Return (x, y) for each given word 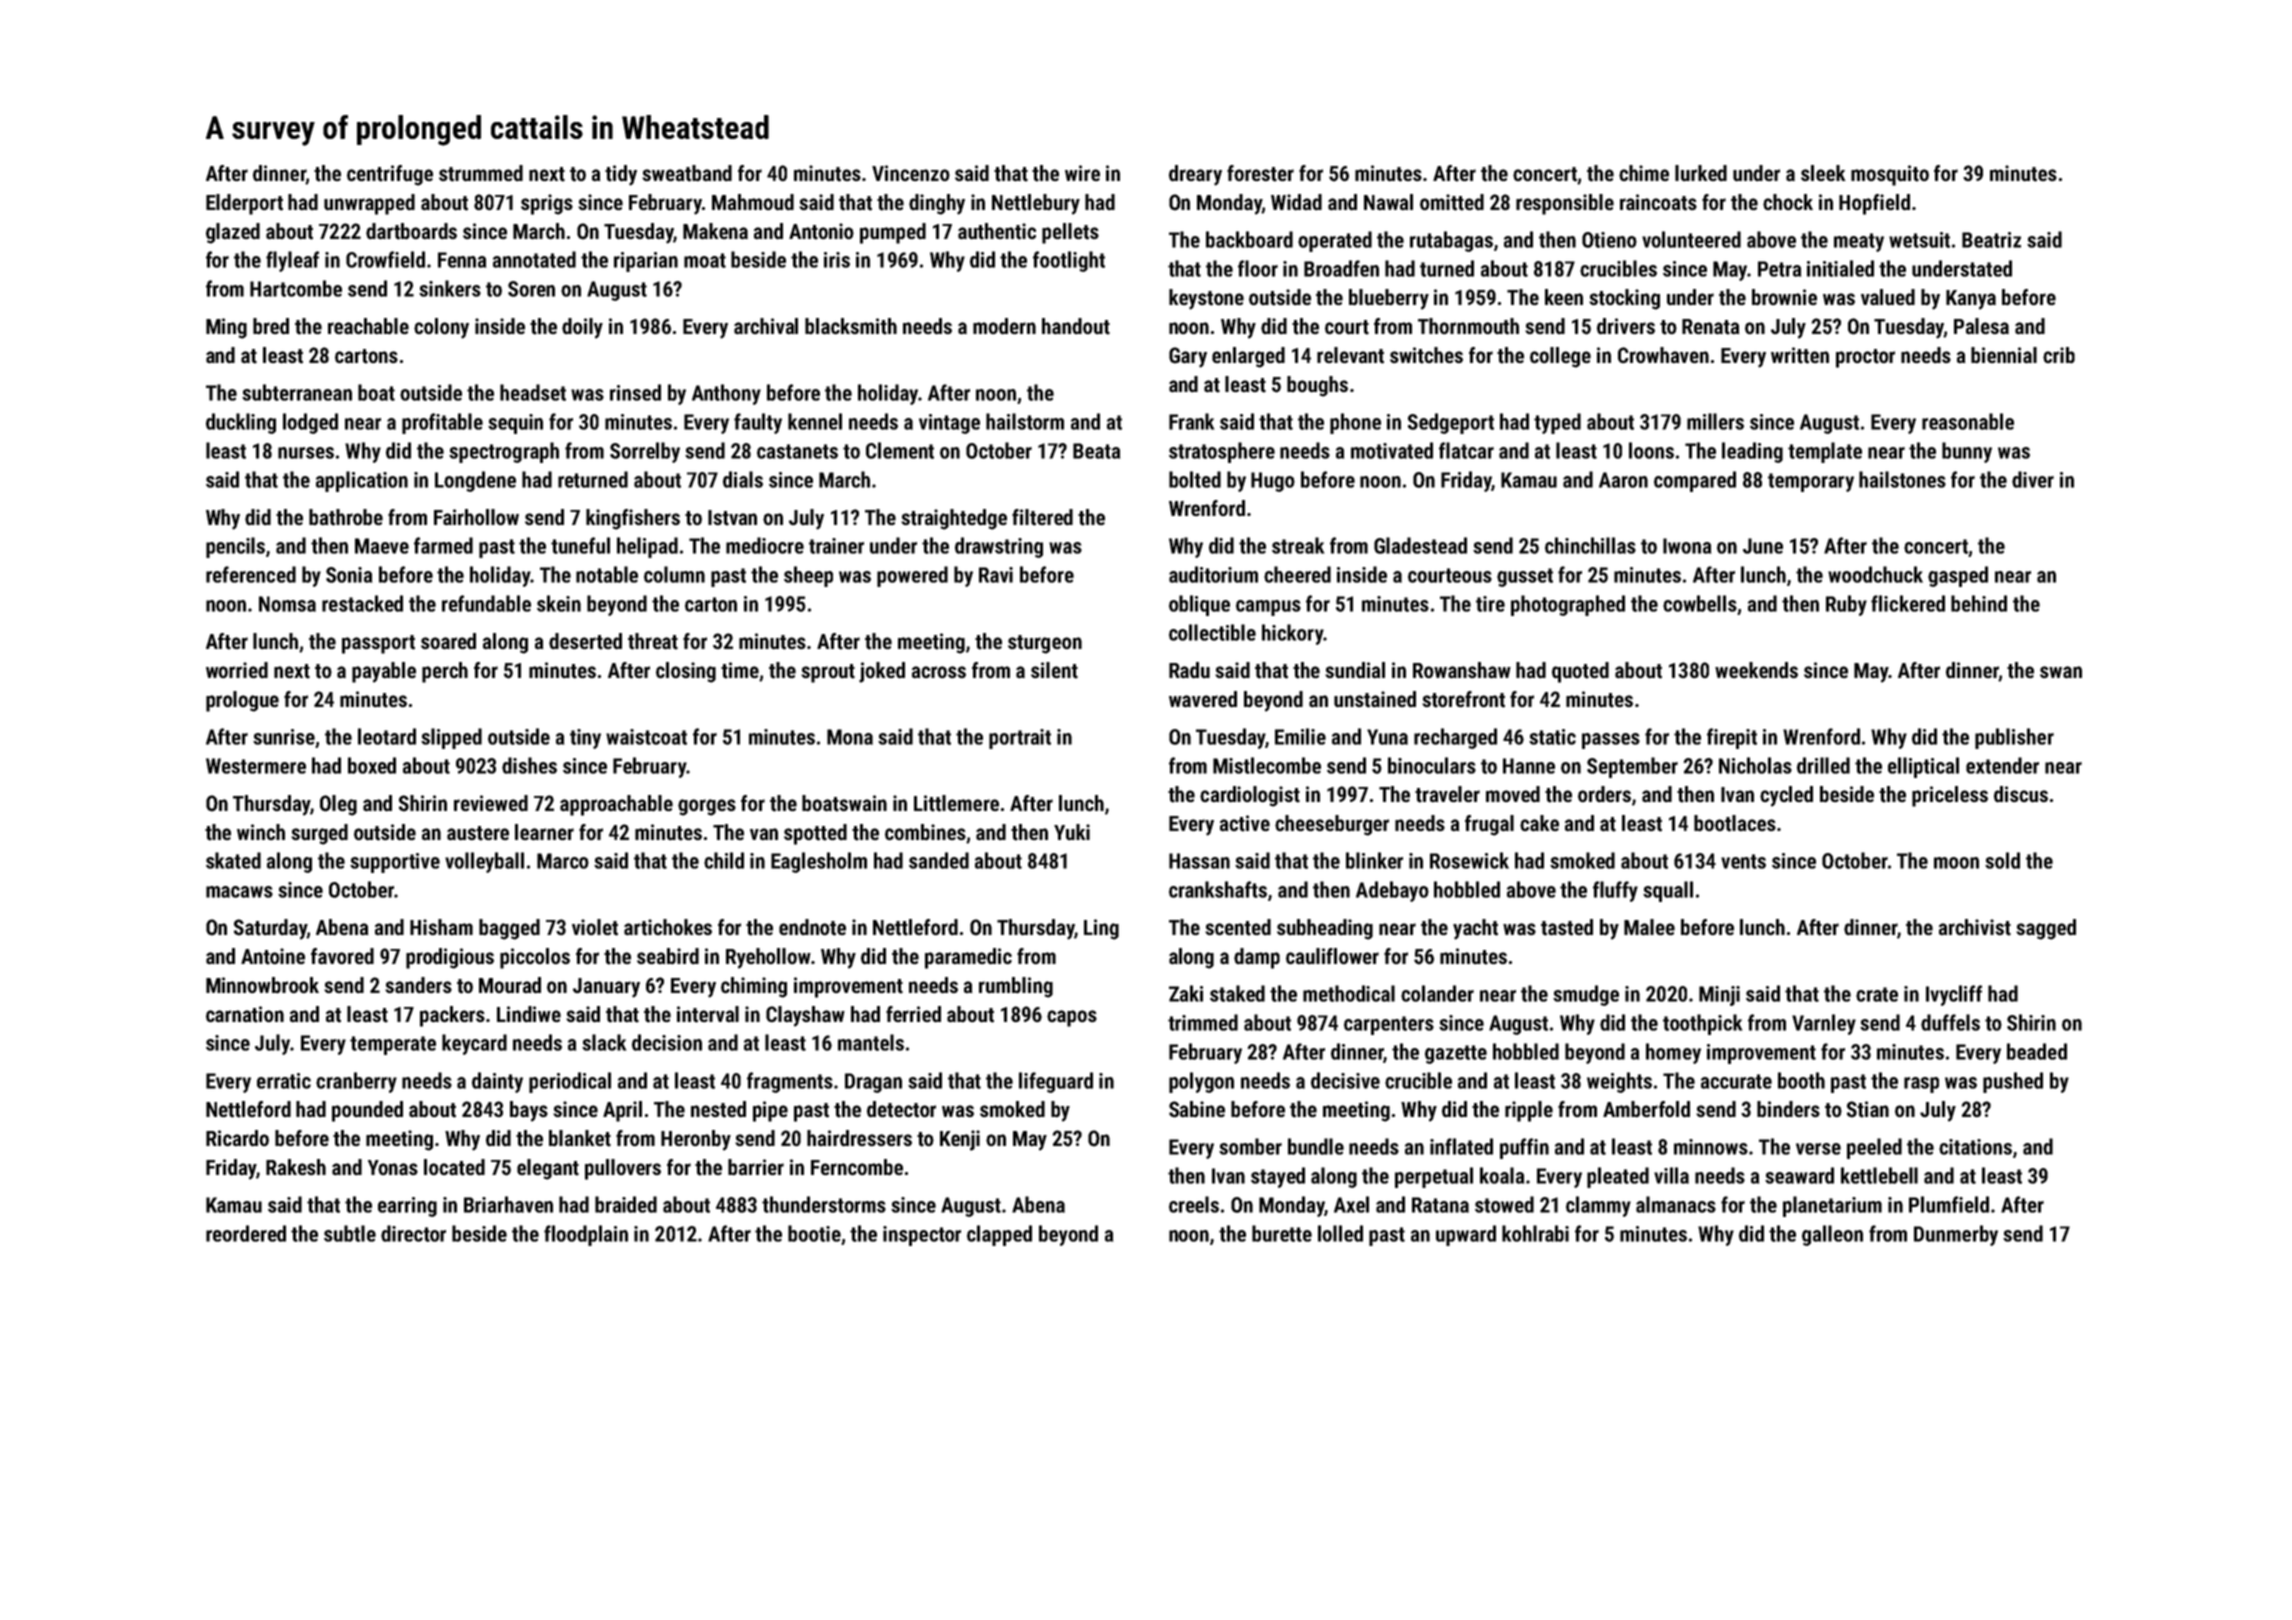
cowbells (1700, 603)
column (674, 574)
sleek (1823, 173)
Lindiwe (529, 1014)
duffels (1950, 1022)
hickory (1293, 634)
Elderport (244, 204)
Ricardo (237, 1138)
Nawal (1388, 202)
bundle (1316, 1146)
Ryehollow (768, 958)
